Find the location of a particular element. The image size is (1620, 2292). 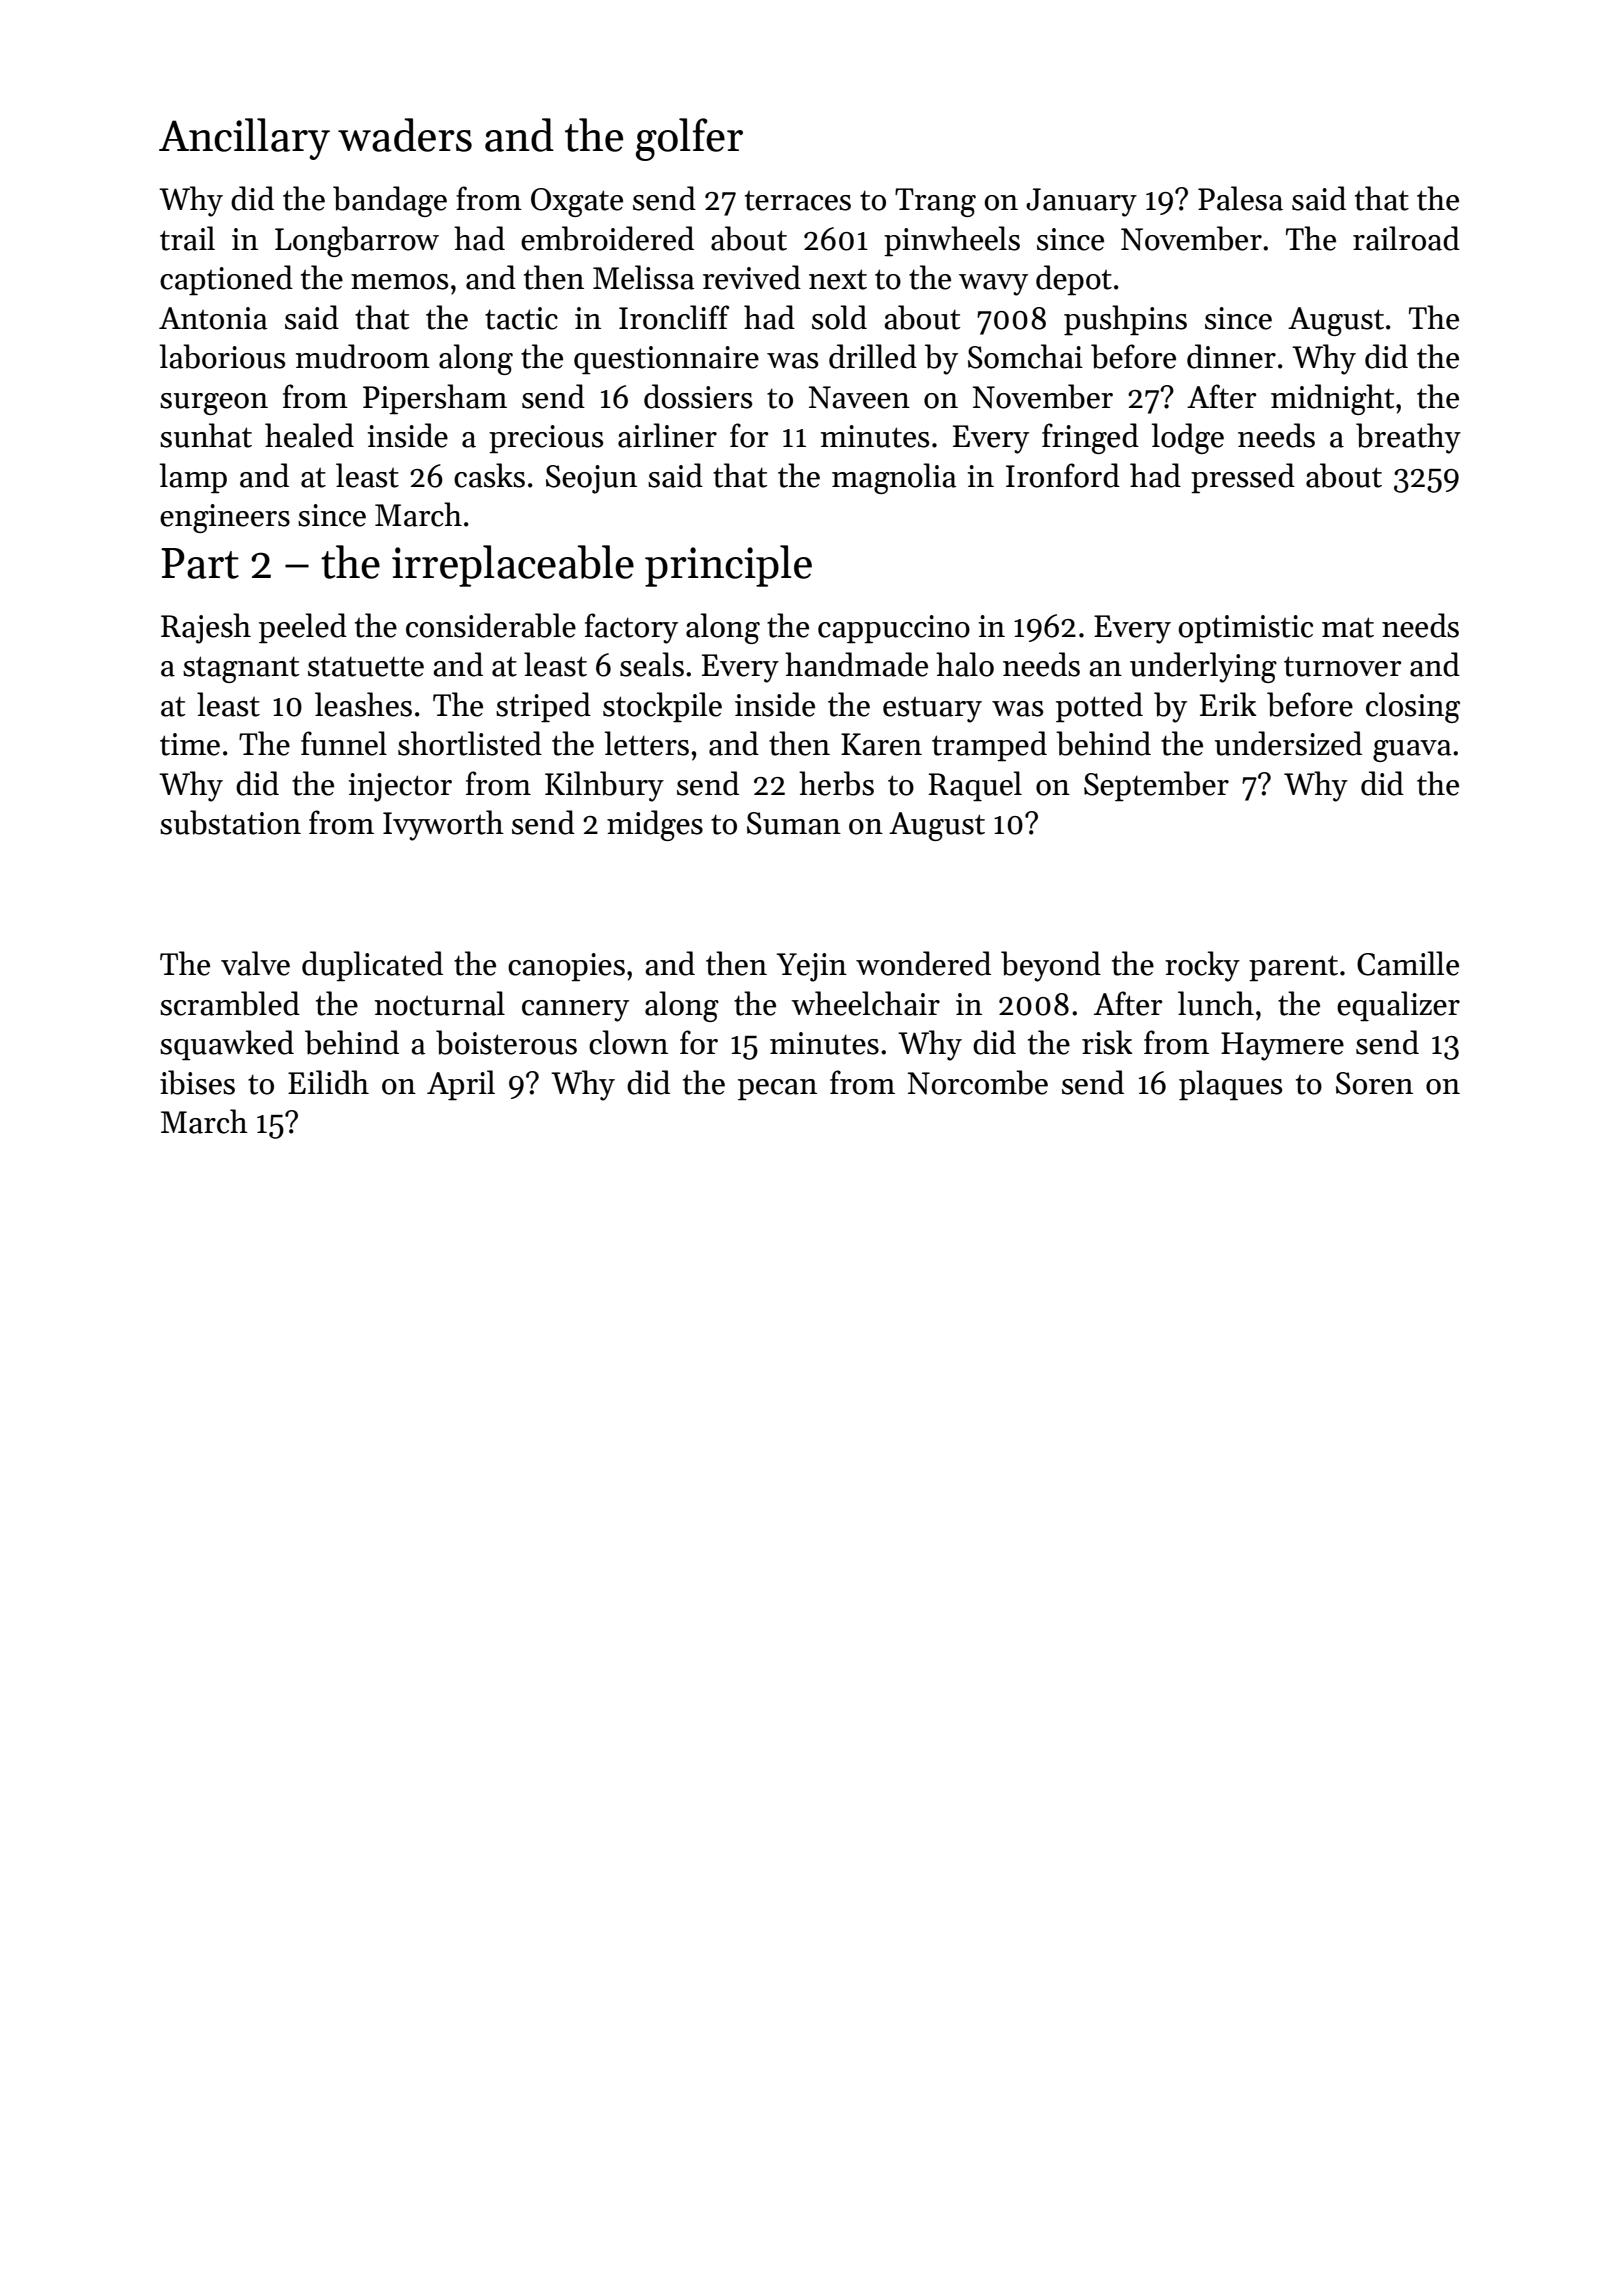

railroad is located at coordinates (1406, 238).
